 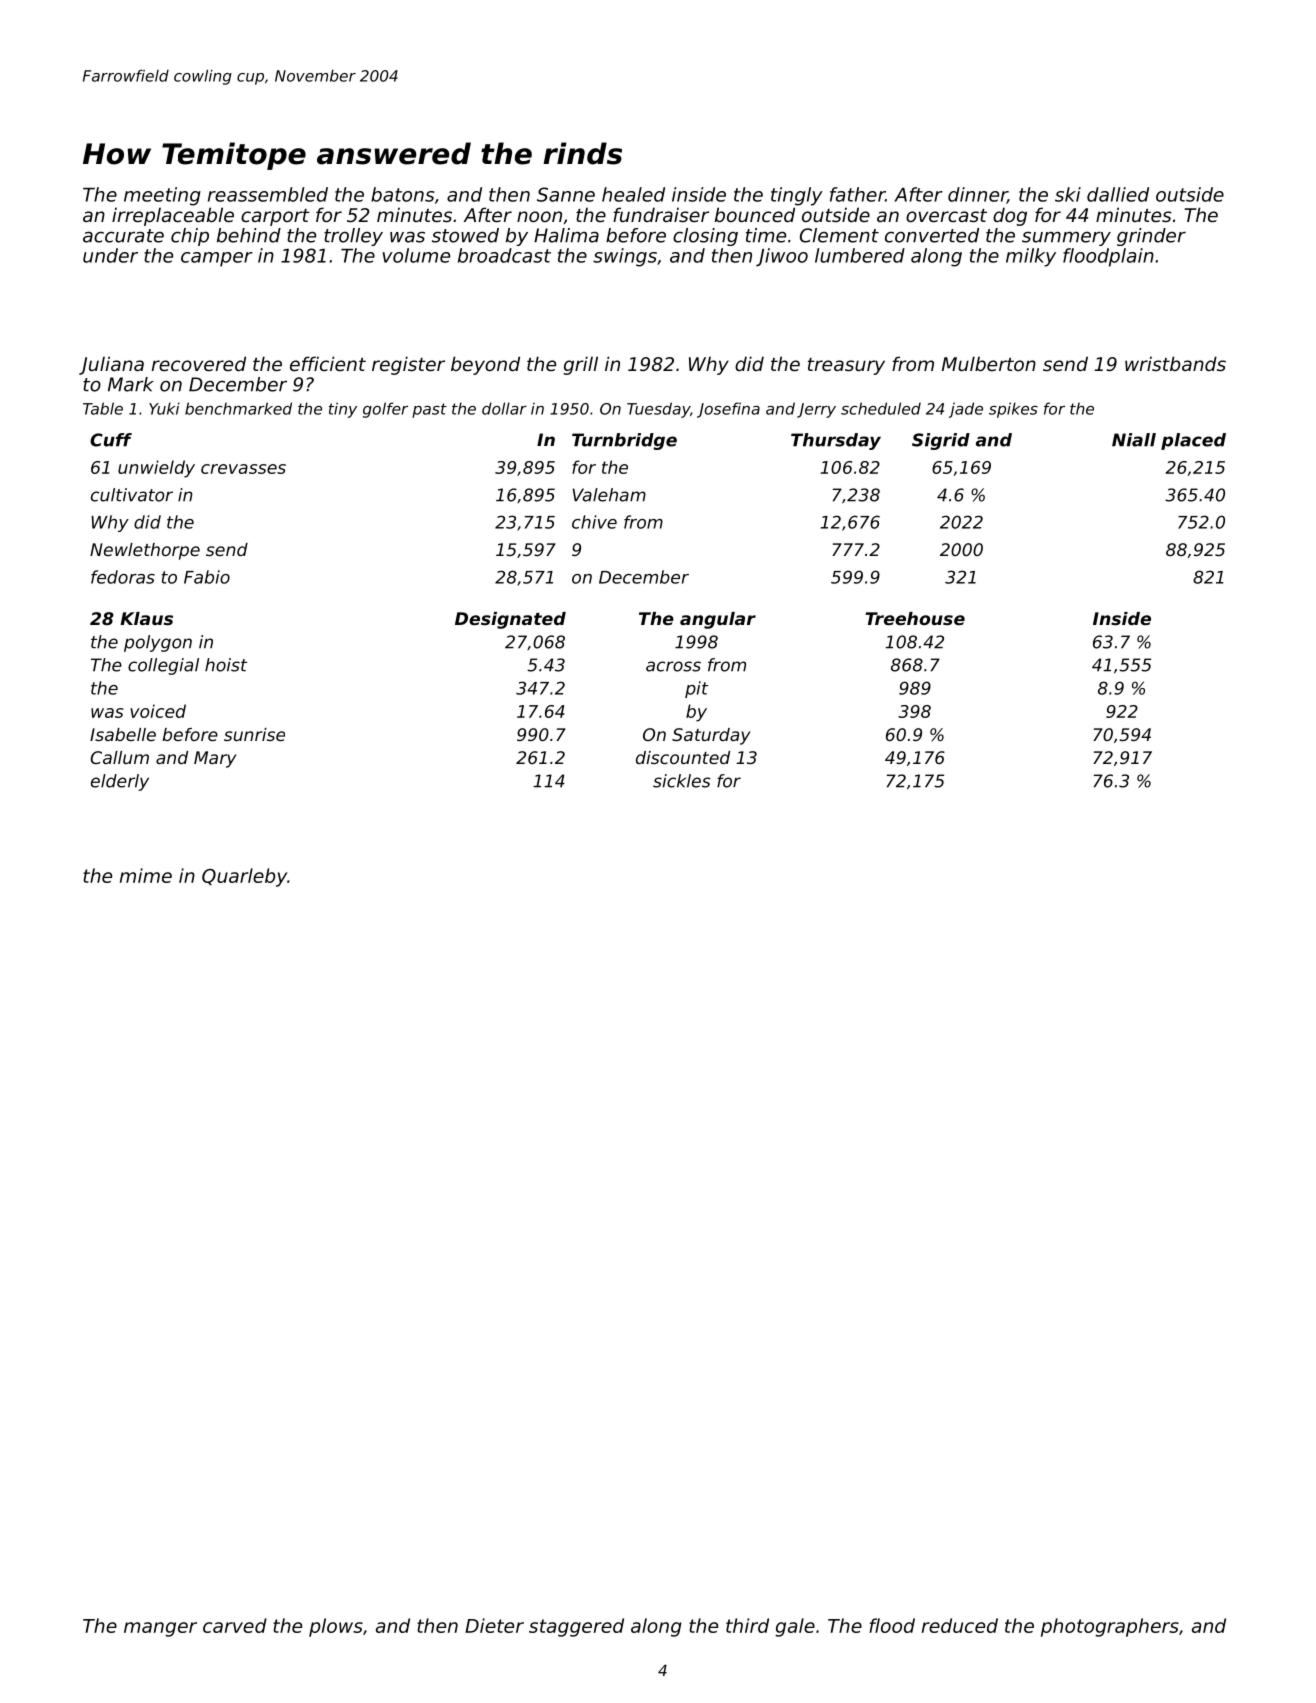 What do you see at coordinates (235, 1625) in the screenshot?
I see `carved` at bounding box center [235, 1625].
